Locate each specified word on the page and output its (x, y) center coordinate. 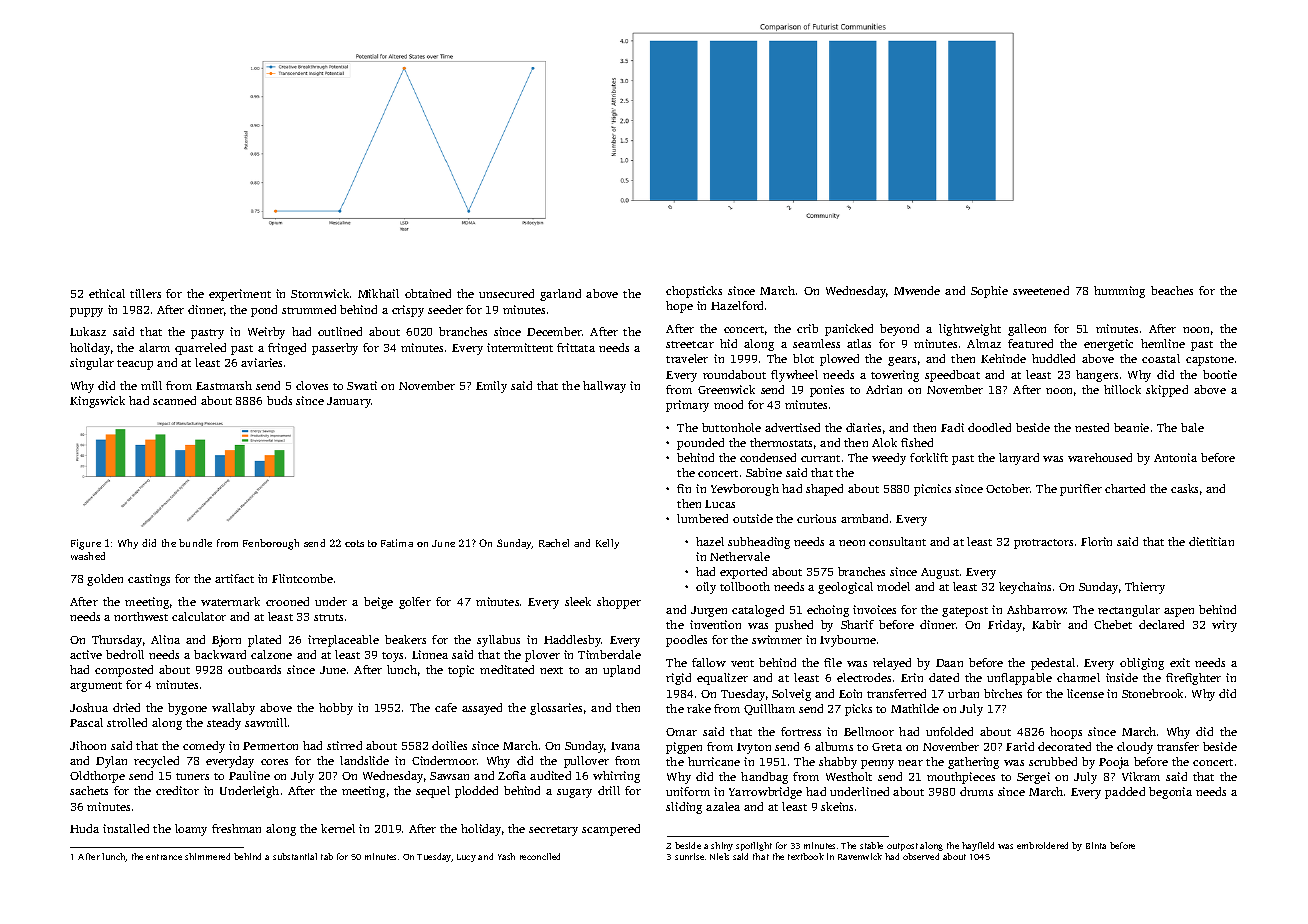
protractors (1043, 544)
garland (560, 295)
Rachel (554, 543)
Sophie (989, 292)
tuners (192, 776)
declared (1161, 624)
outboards (254, 669)
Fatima (397, 543)
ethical (107, 293)
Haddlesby (573, 641)
